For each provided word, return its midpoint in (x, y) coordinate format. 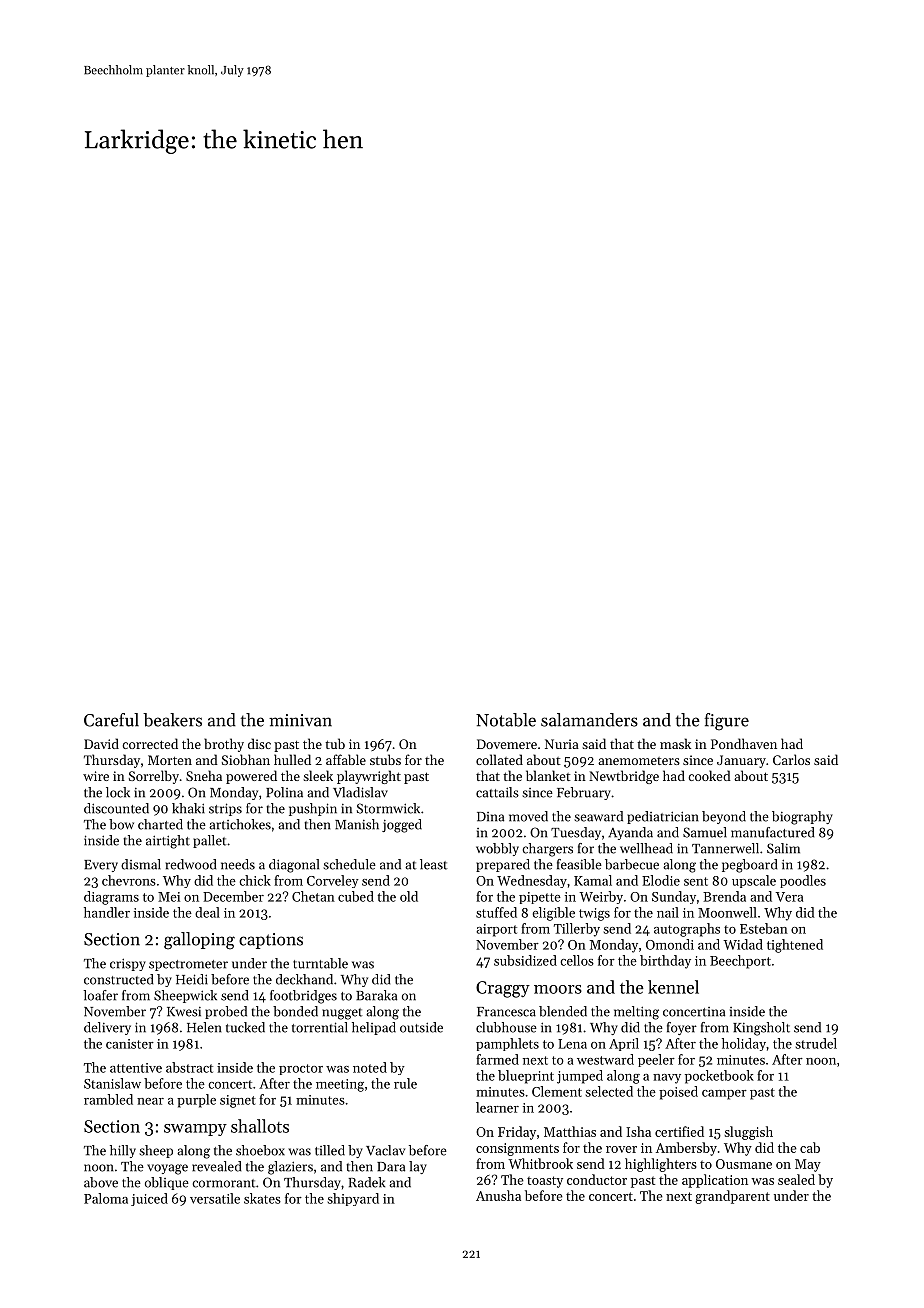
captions (271, 941)
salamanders (589, 720)
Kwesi (184, 1012)
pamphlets (507, 1044)
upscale (754, 881)
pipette (540, 898)
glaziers (290, 1168)
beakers (172, 720)
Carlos (791, 759)
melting (636, 1013)
